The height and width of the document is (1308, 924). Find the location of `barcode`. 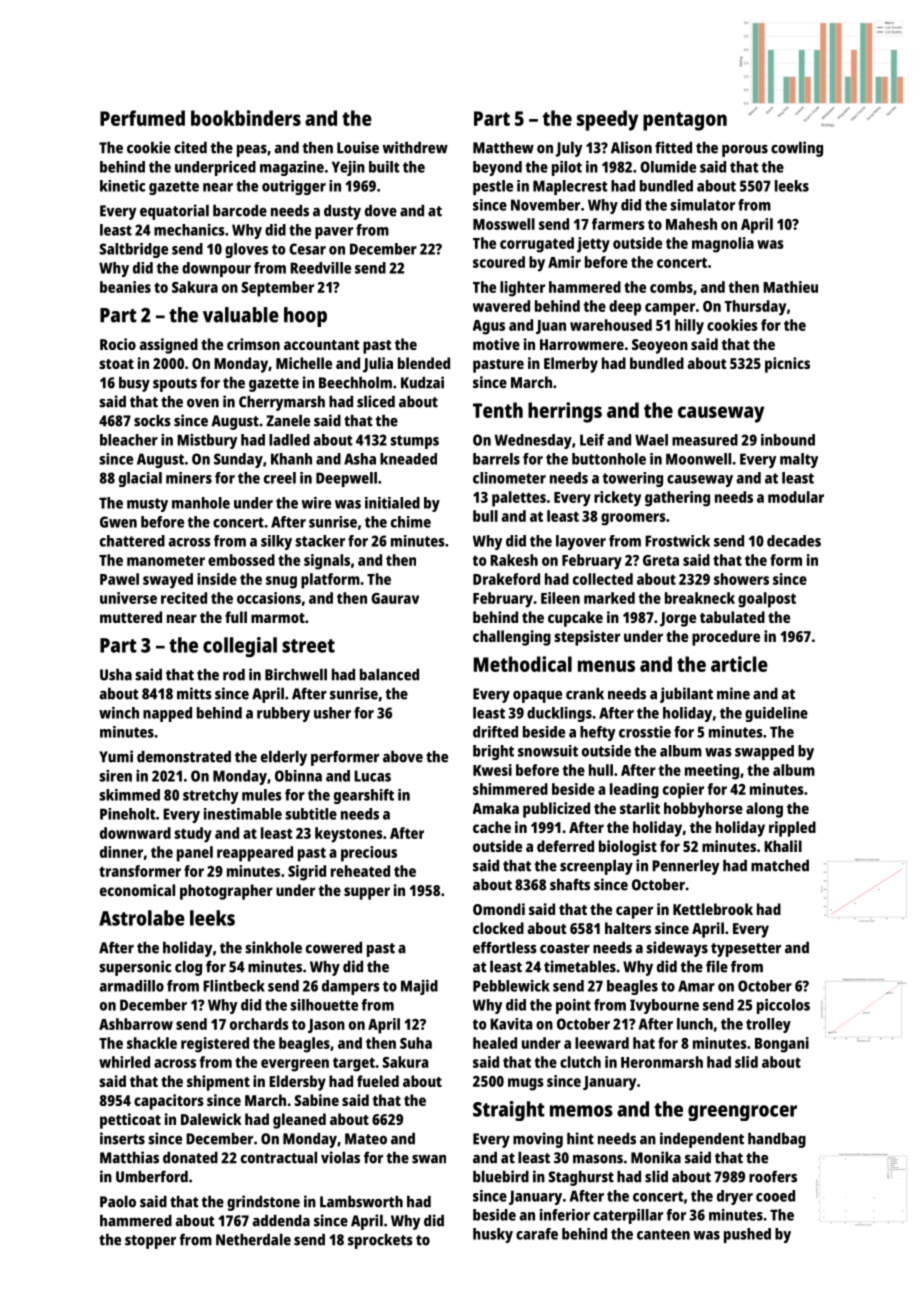

barcode is located at coordinates (240, 210).
